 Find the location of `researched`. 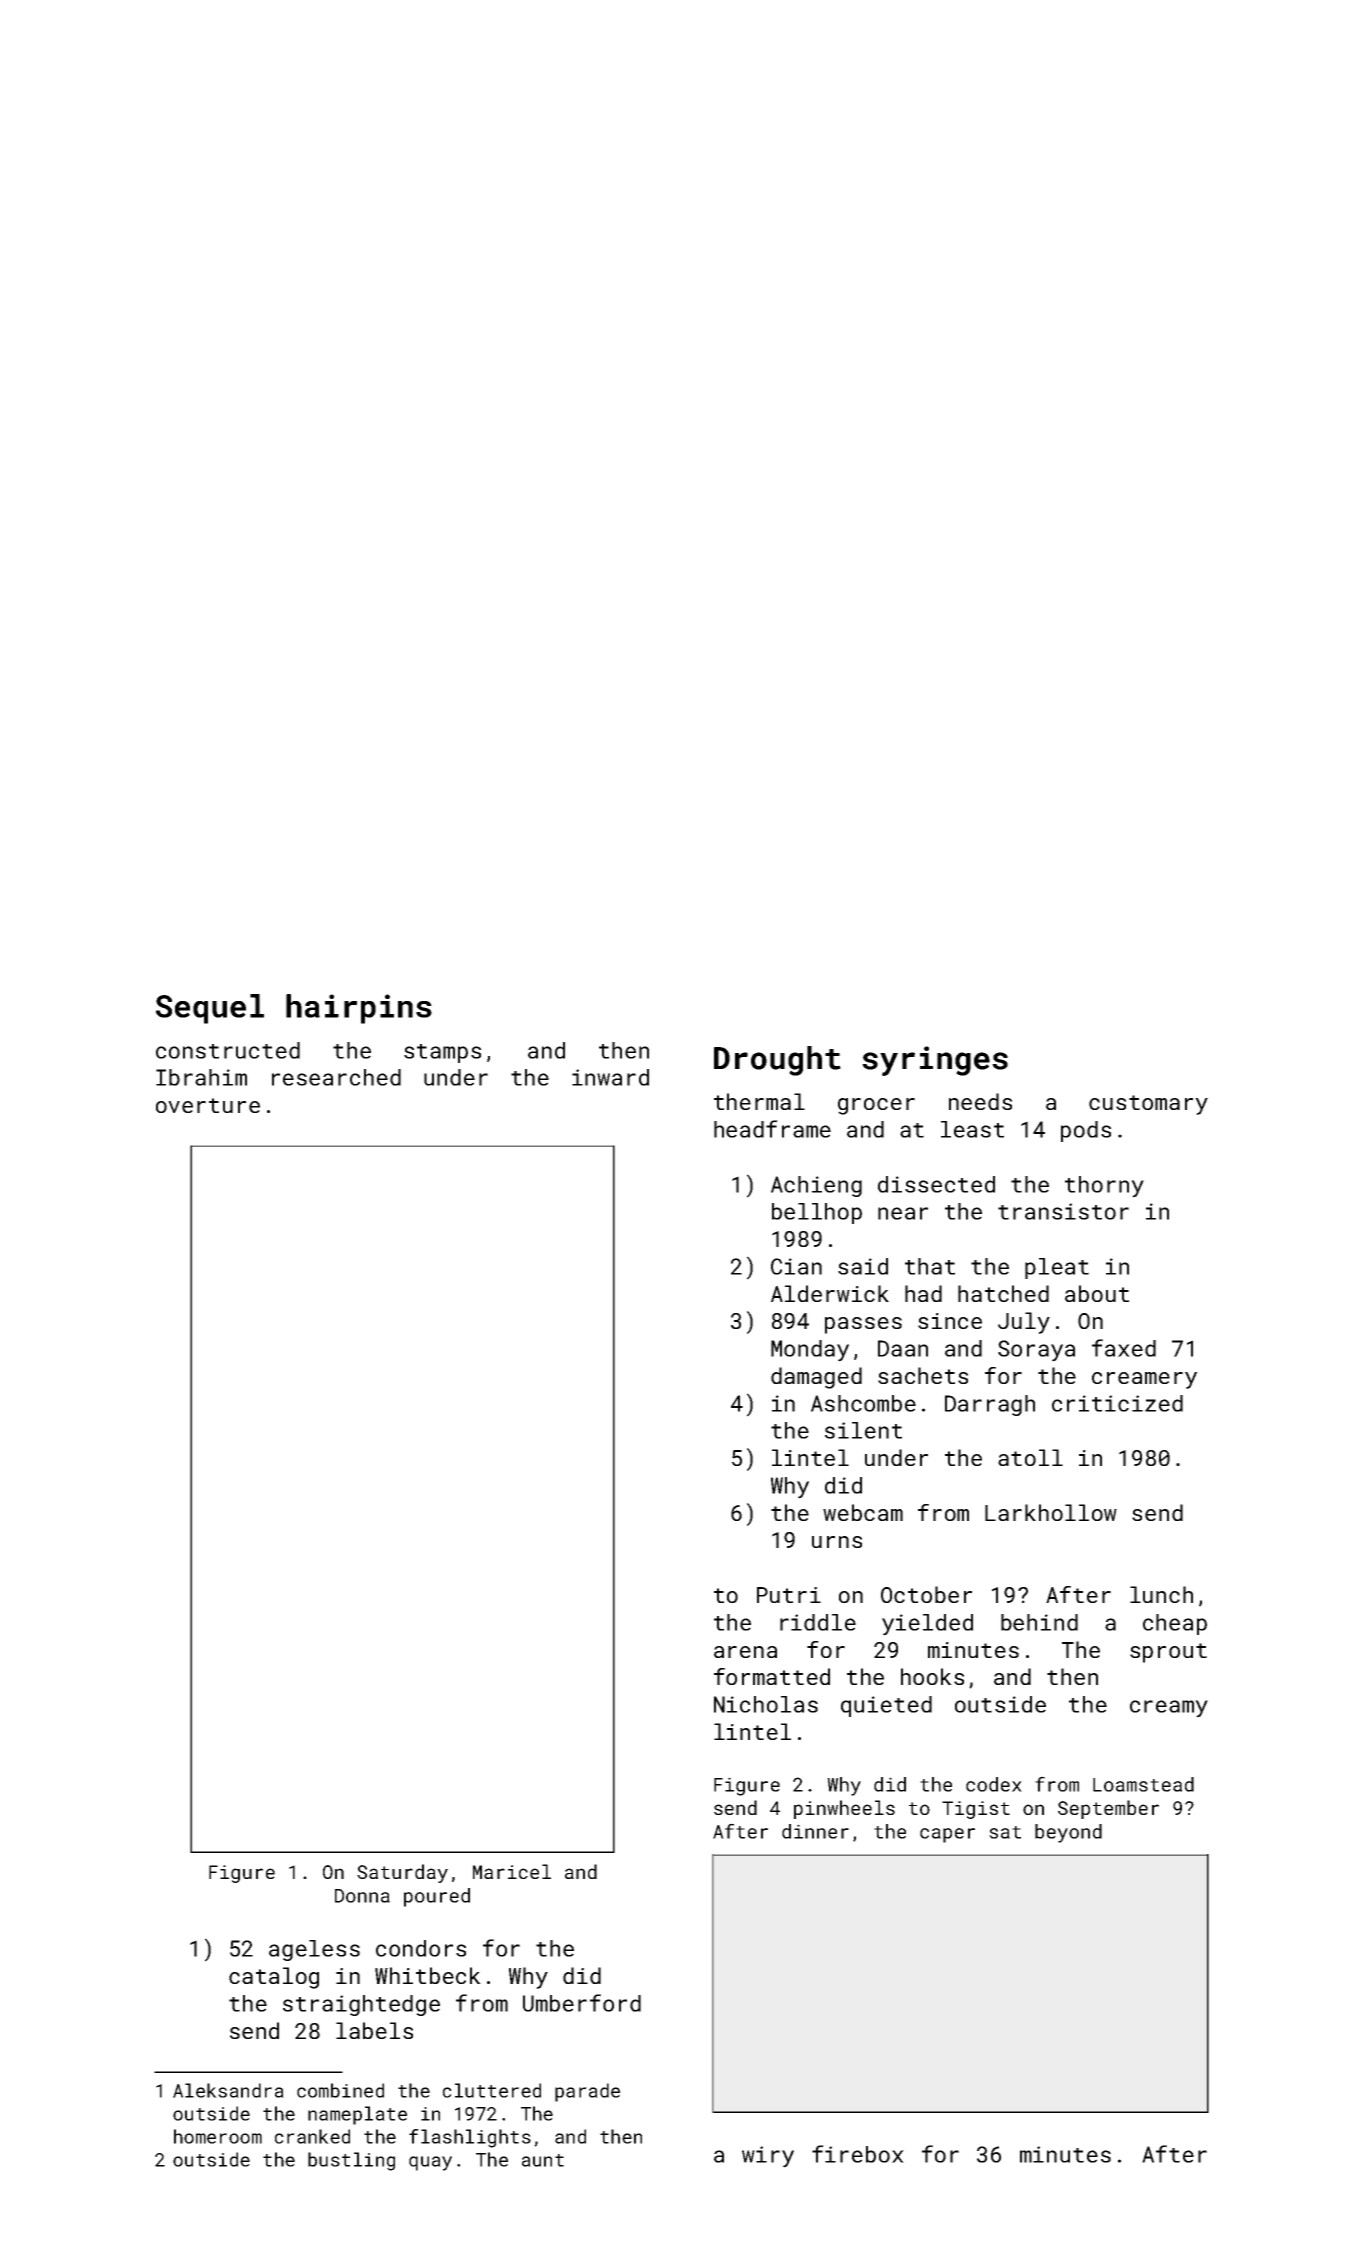

researched is located at coordinates (336, 1077).
